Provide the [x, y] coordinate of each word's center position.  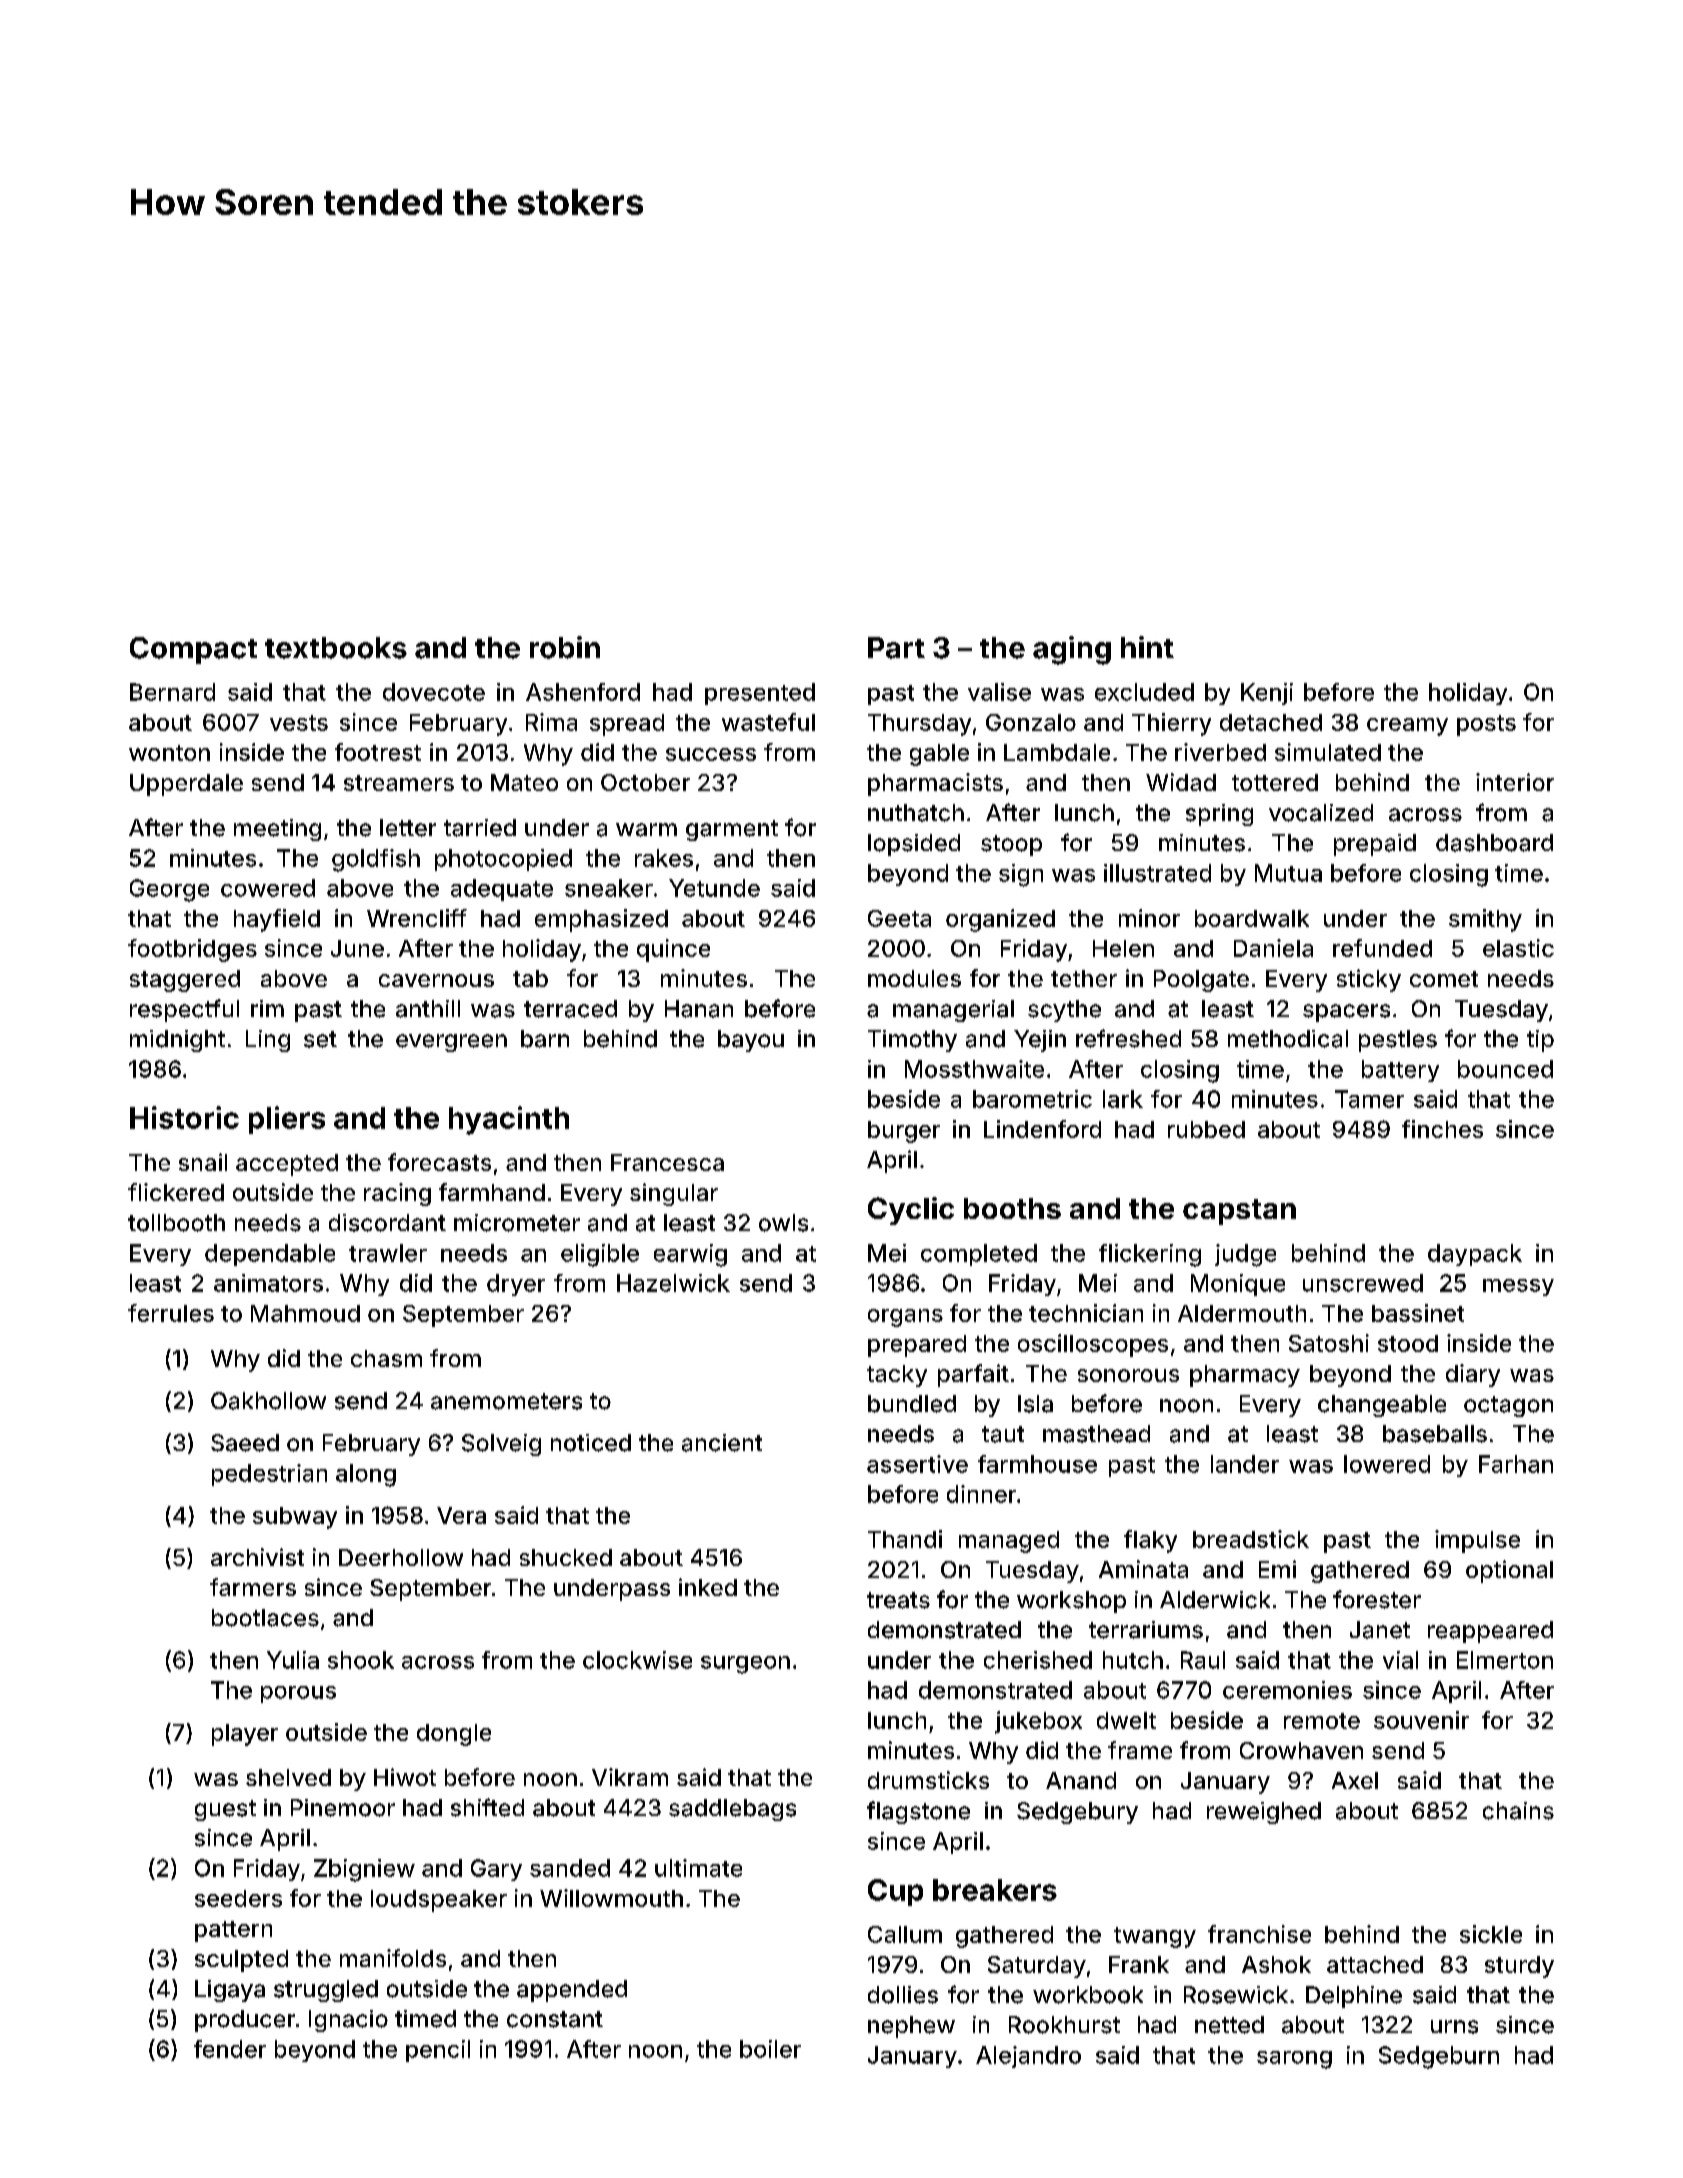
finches [1442, 1129]
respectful [184, 1010]
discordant [387, 1223]
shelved [288, 1777]
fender [230, 2049]
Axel [1355, 1780]
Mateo [524, 782]
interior [1515, 782]
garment [732, 830]
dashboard [1494, 843]
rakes [664, 858]
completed [979, 1255]
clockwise [637, 1660]
